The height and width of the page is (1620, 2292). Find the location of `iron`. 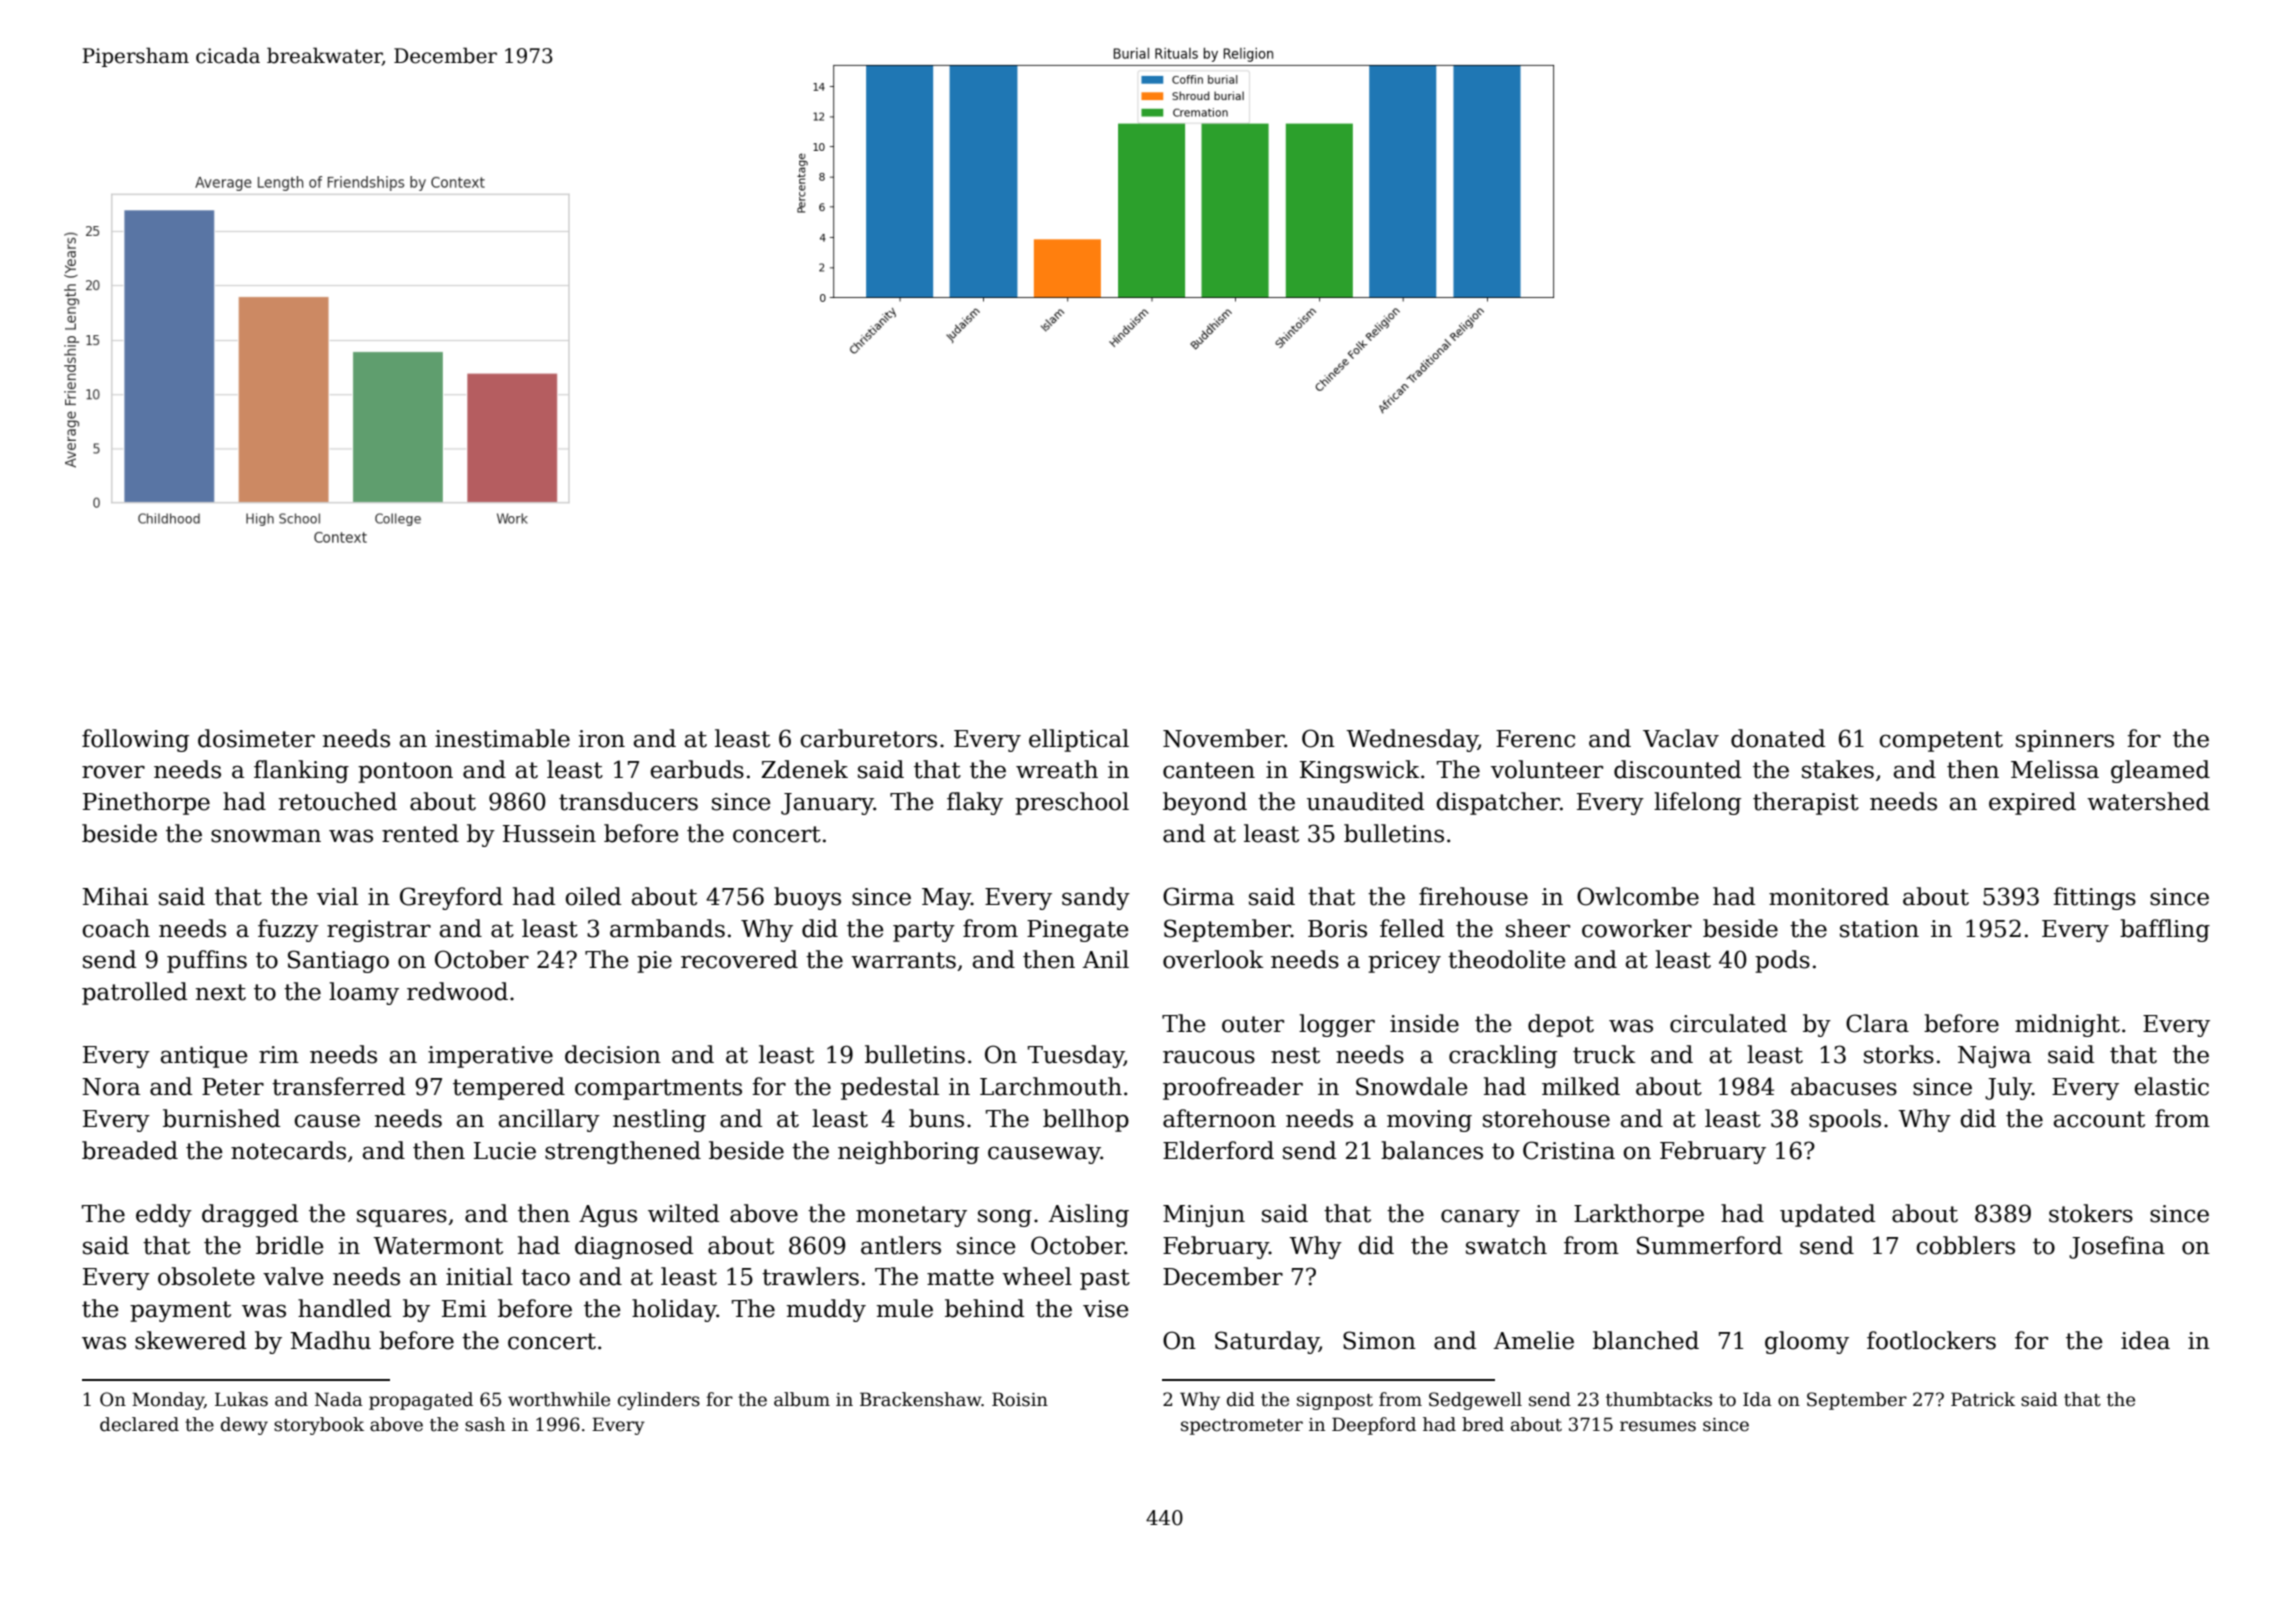

iron is located at coordinates (601, 739).
